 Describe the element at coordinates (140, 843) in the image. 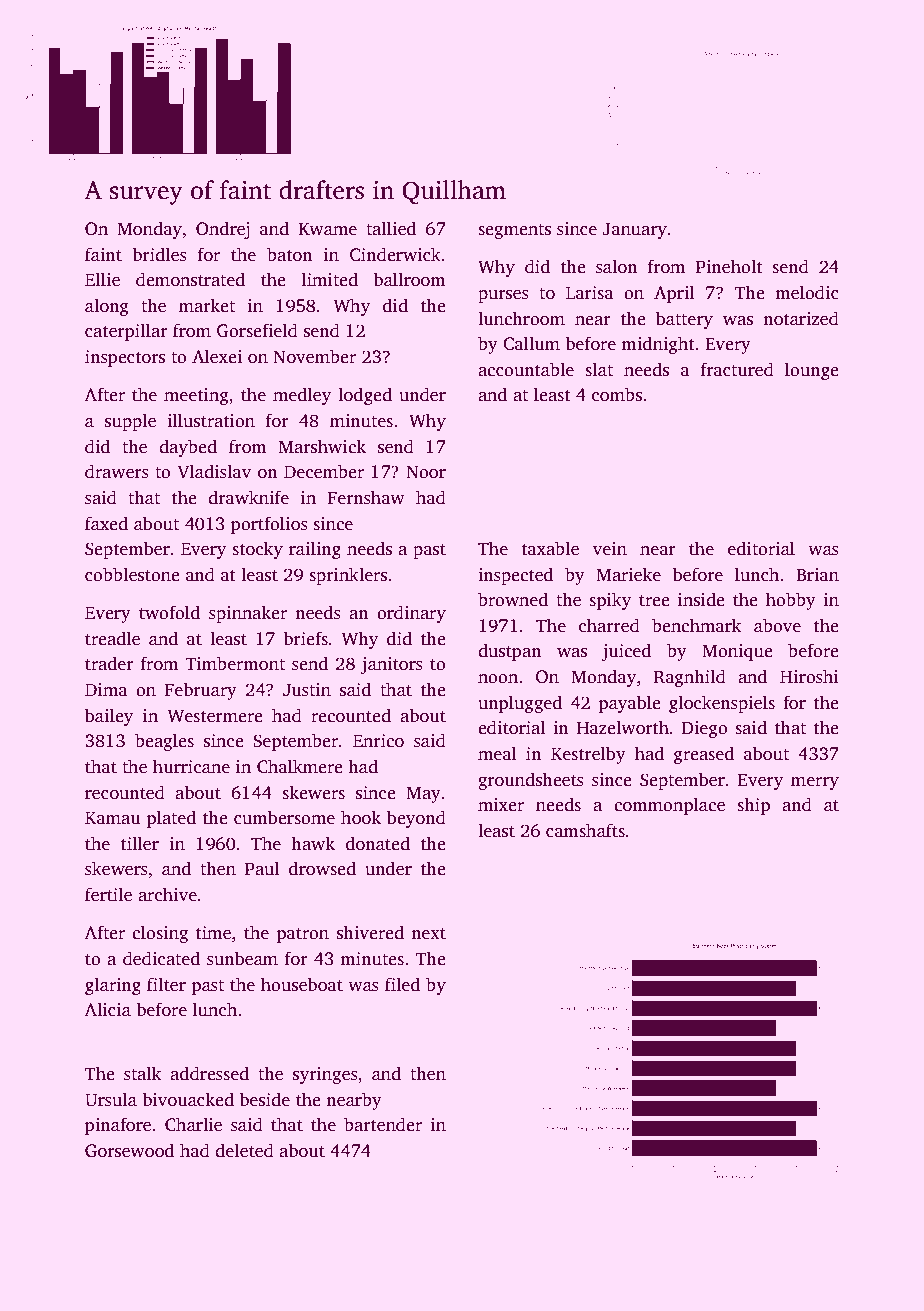

I see `tiller` at that location.
